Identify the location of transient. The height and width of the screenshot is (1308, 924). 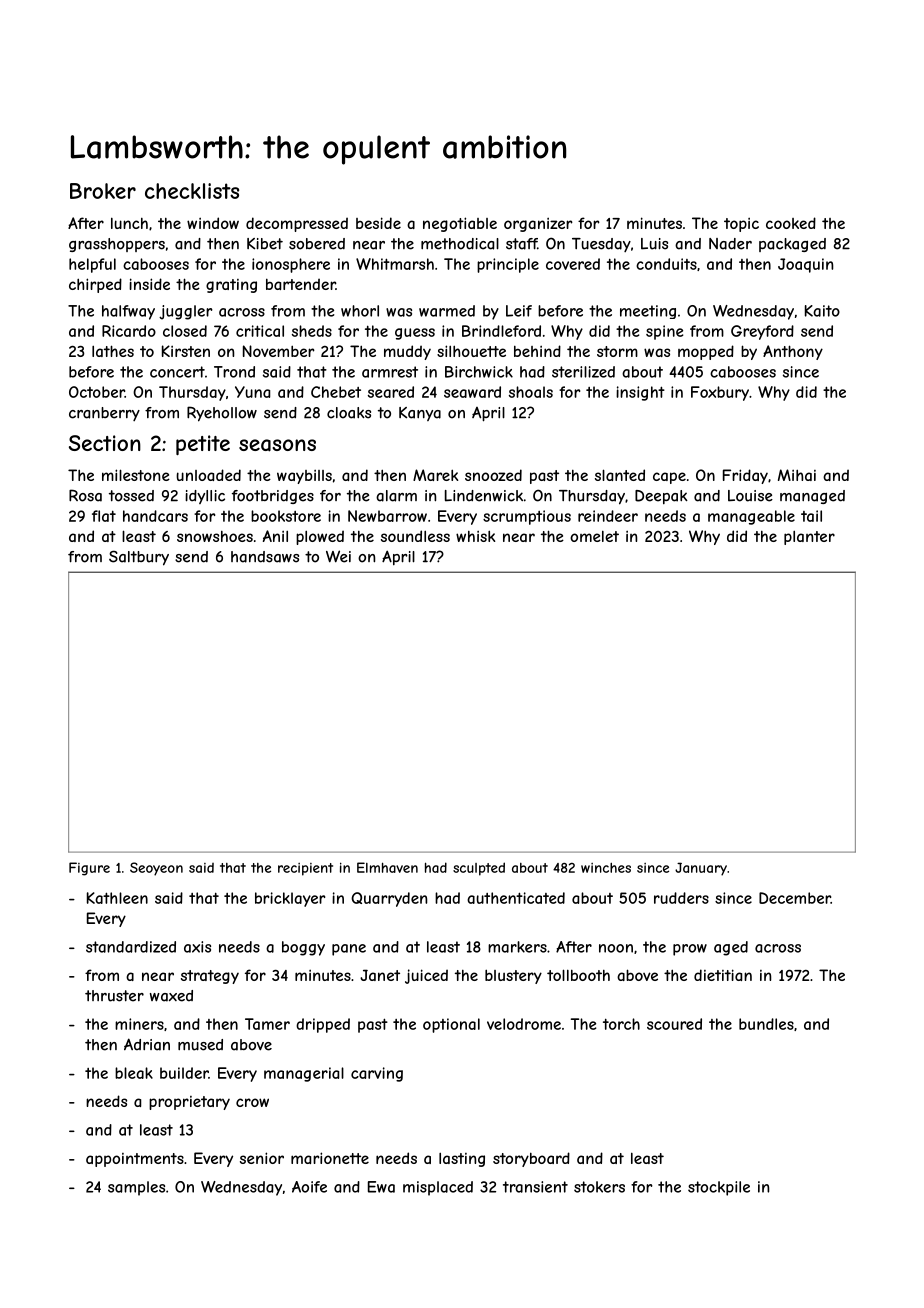
(535, 1187).
